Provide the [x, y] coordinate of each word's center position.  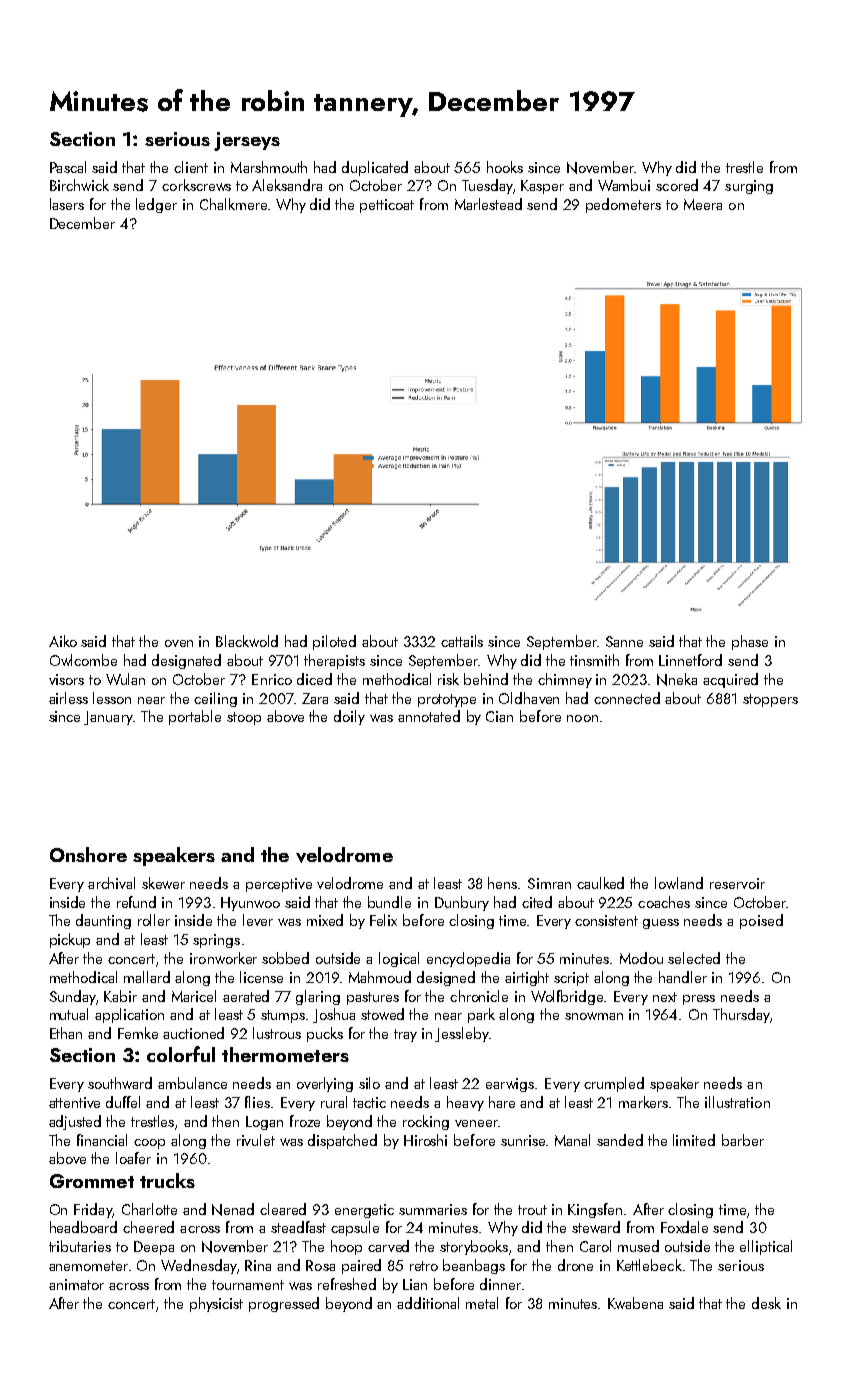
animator [76, 1284]
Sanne [624, 641]
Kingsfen [595, 1210]
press [699, 1000]
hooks [505, 167]
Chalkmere [233, 204]
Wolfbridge [567, 997]
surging [749, 187]
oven [179, 643]
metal [482, 1303]
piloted [334, 642]
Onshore [88, 854]
